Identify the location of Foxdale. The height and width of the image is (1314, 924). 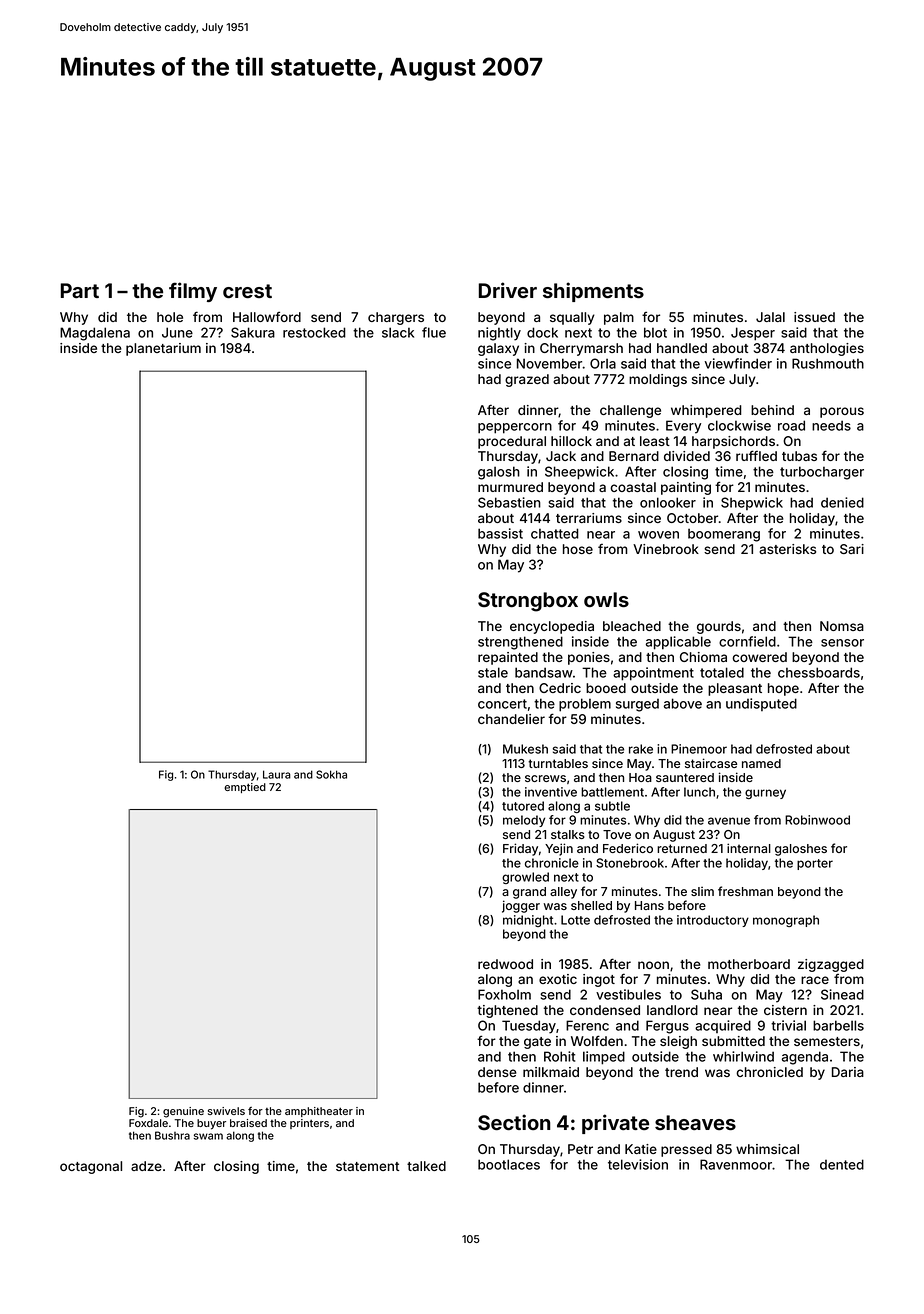
(148, 1123).
